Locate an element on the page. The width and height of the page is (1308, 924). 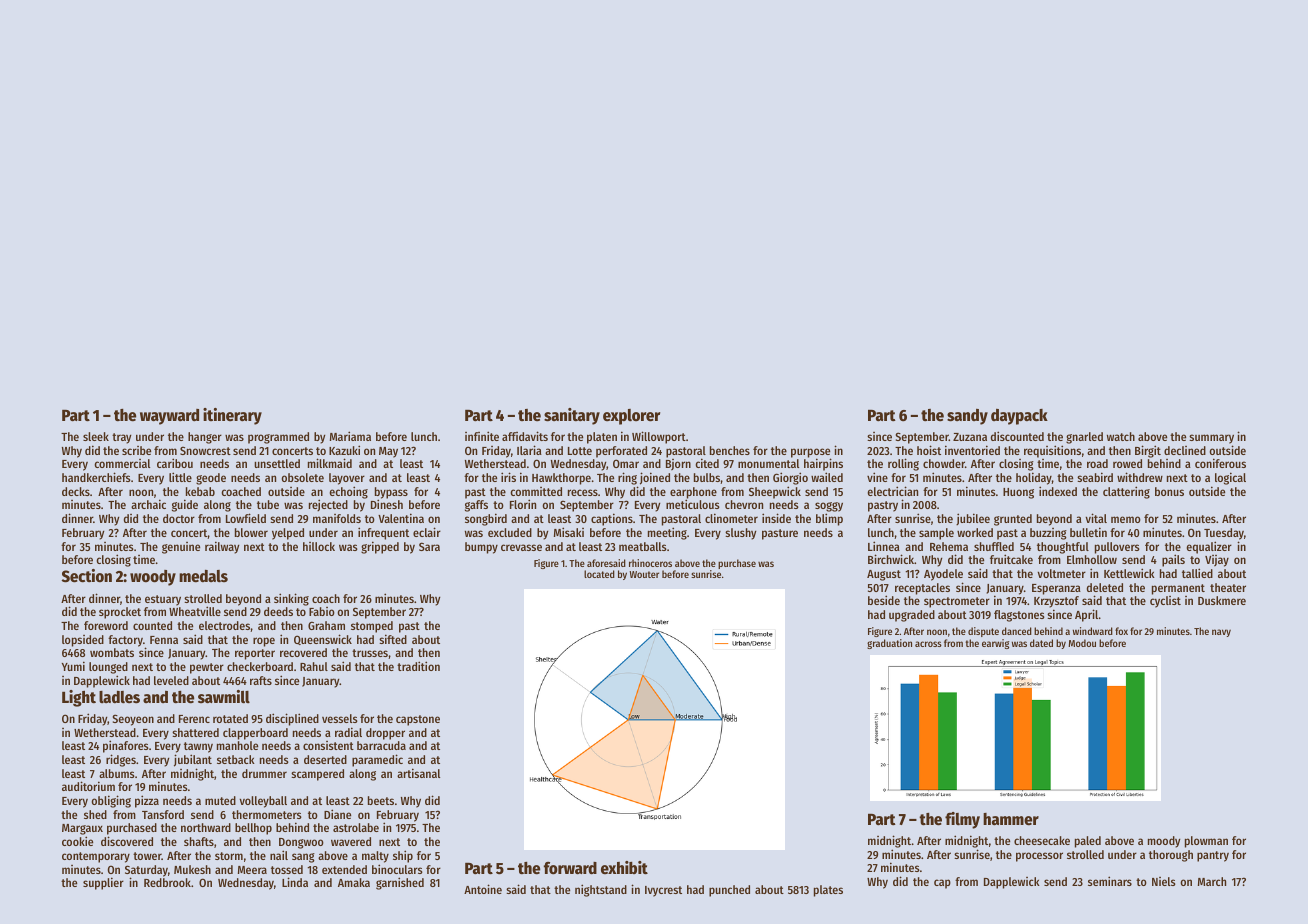
Mukesh is located at coordinates (192, 869).
